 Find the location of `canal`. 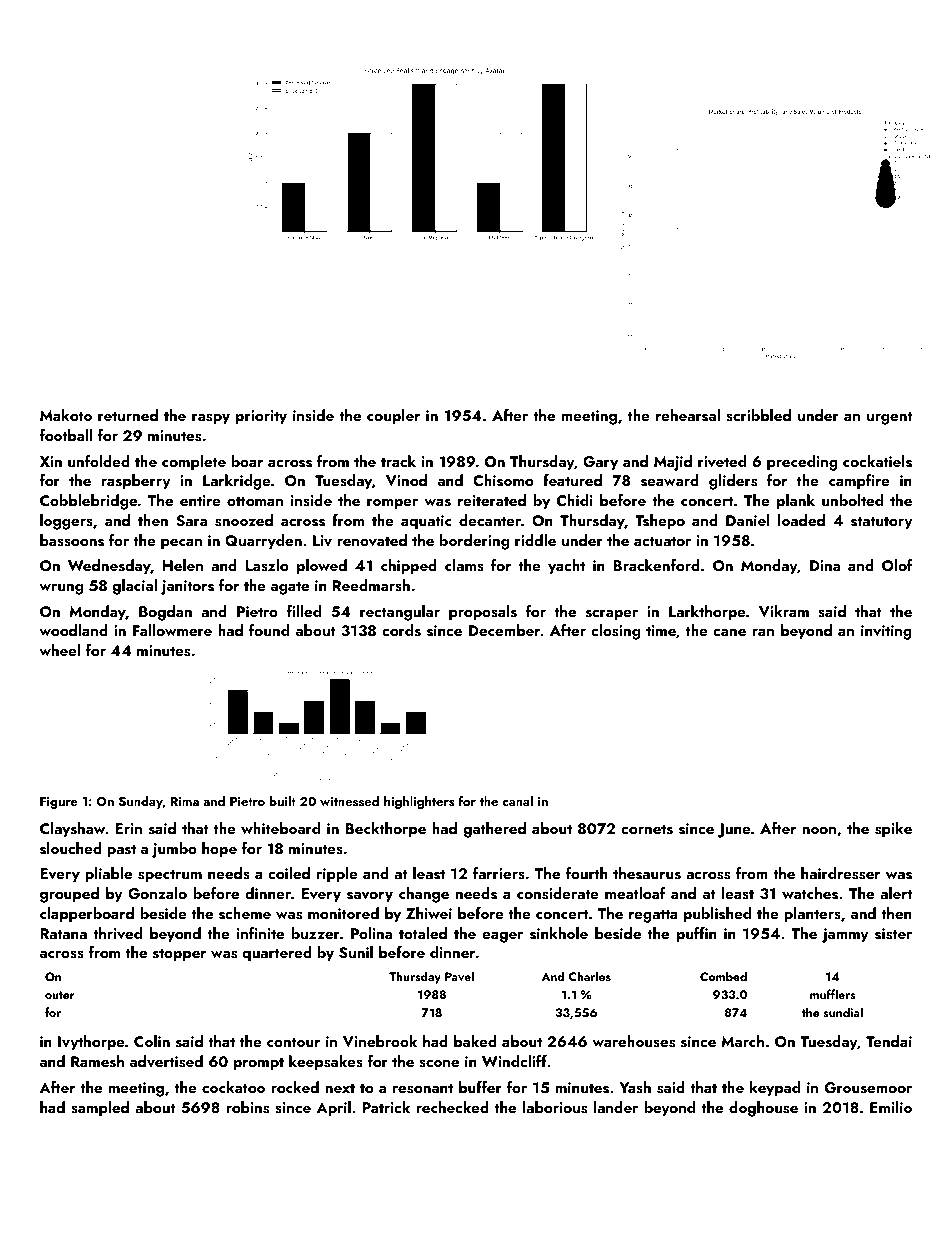

canal is located at coordinates (517, 801).
